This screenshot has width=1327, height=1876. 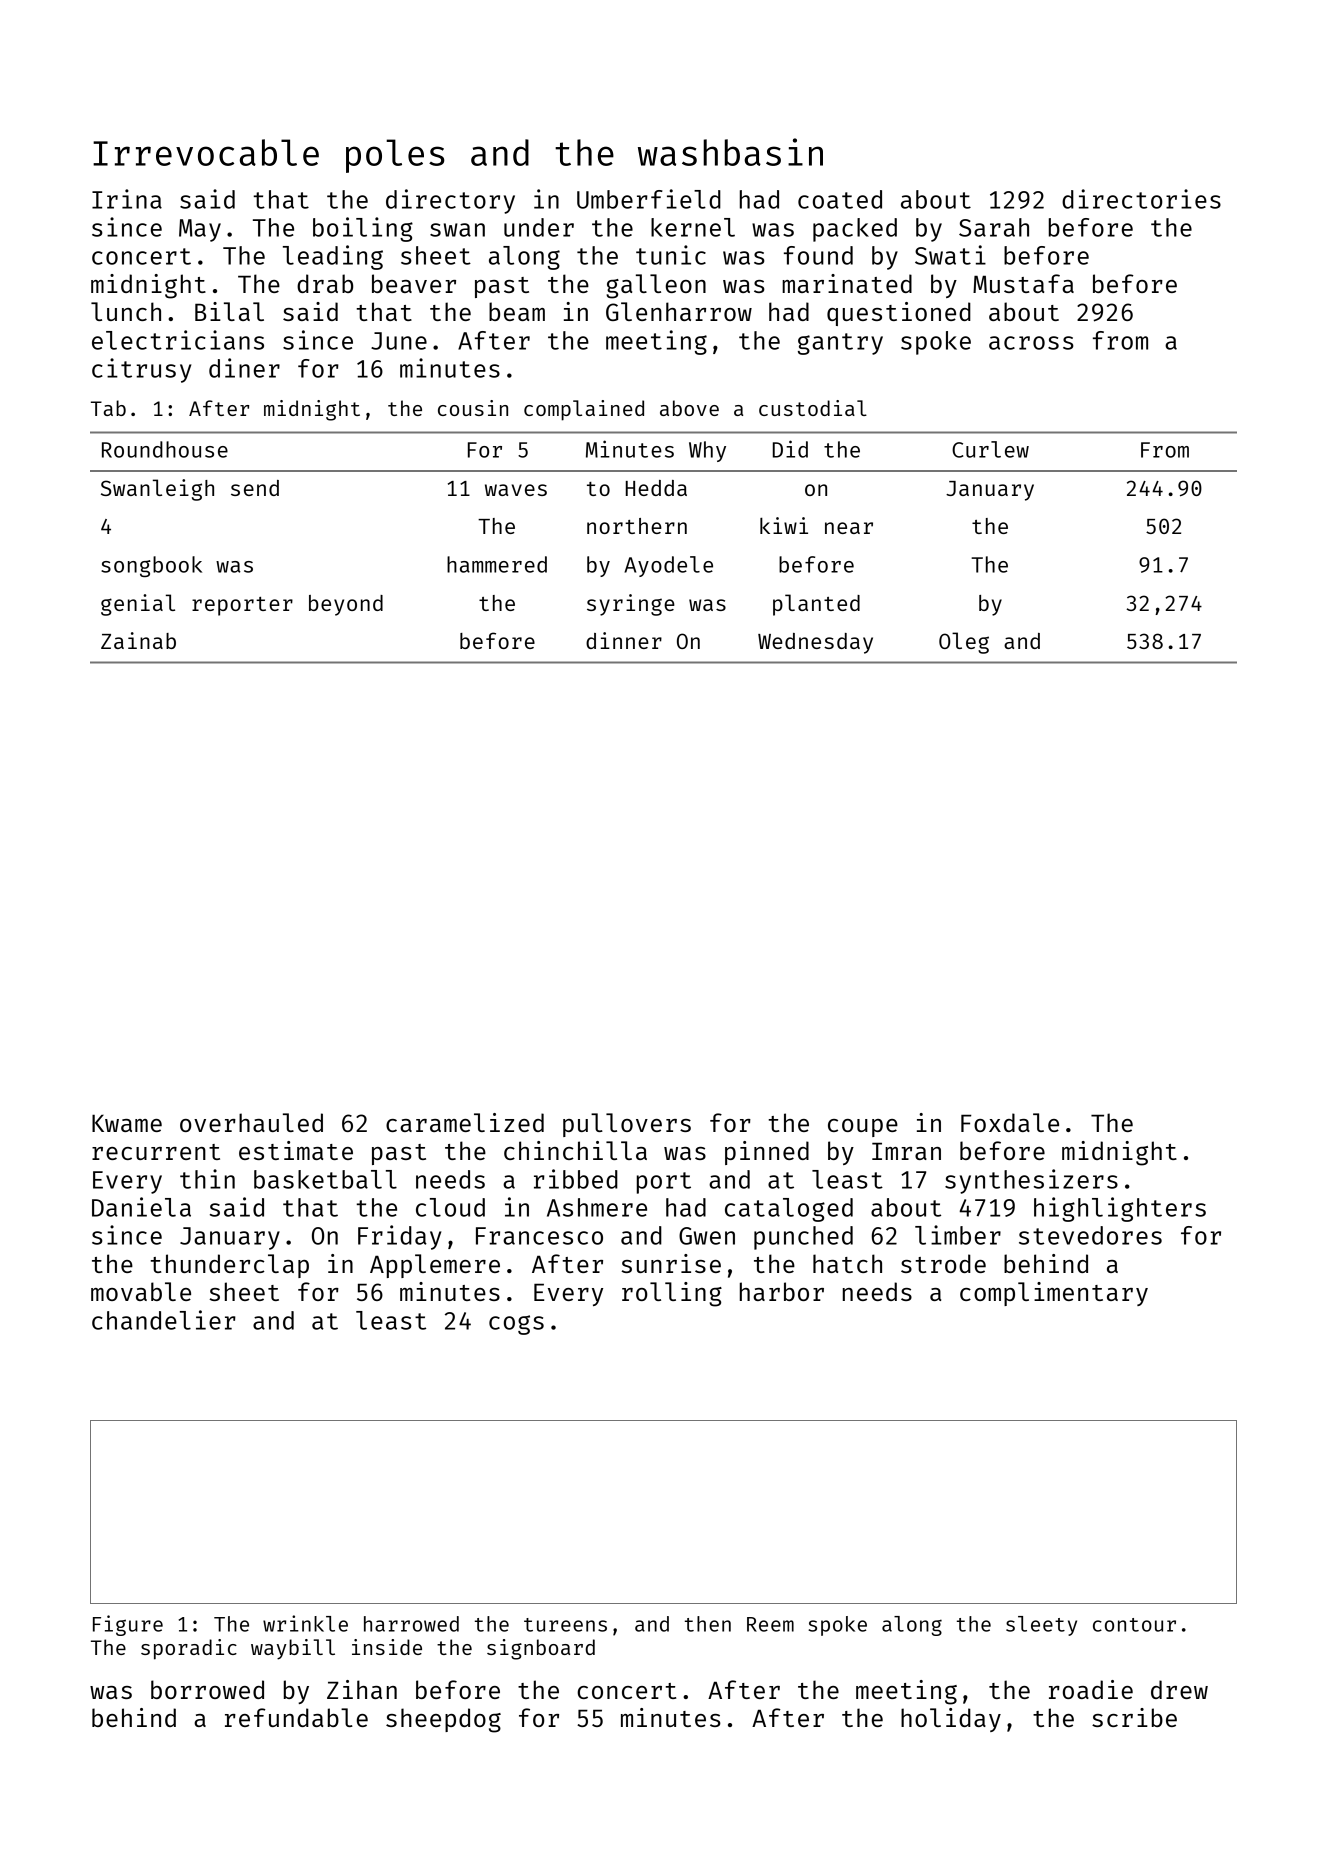 I want to click on Oleg, so click(x=964, y=643).
